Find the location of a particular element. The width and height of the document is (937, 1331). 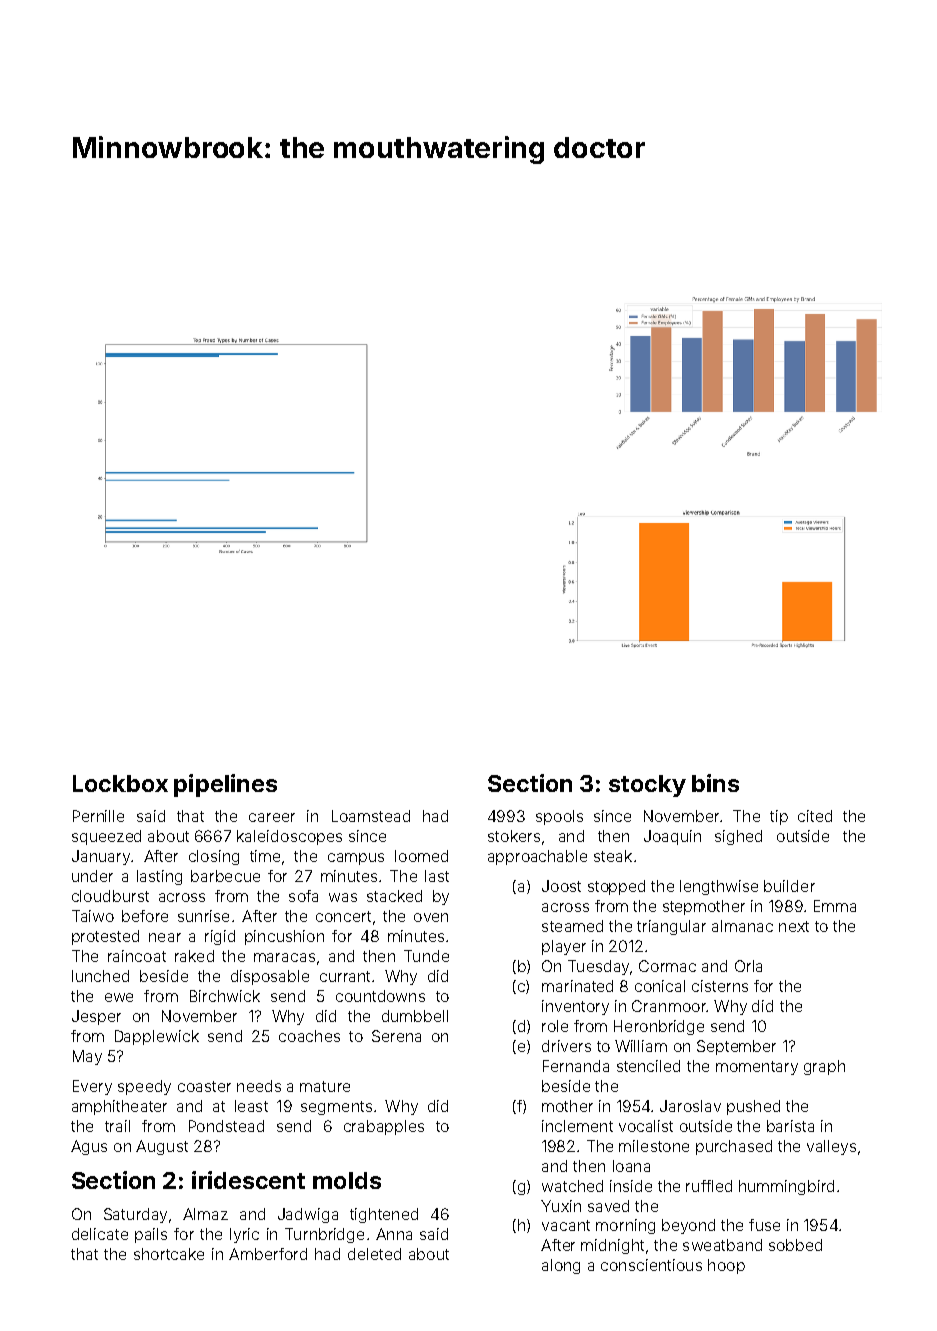

bins is located at coordinates (715, 783).
